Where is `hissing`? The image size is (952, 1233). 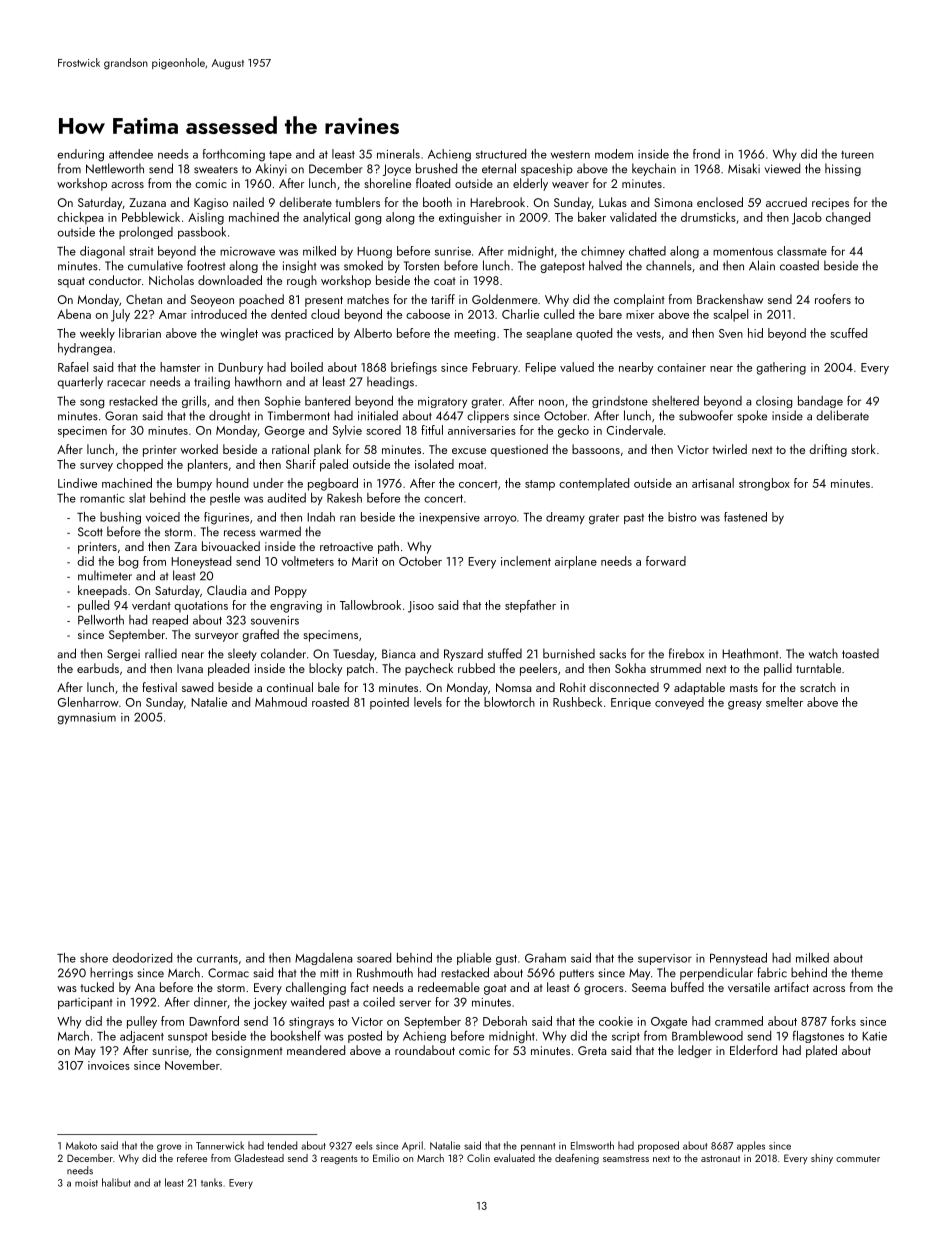
hissing is located at coordinates (843, 169).
